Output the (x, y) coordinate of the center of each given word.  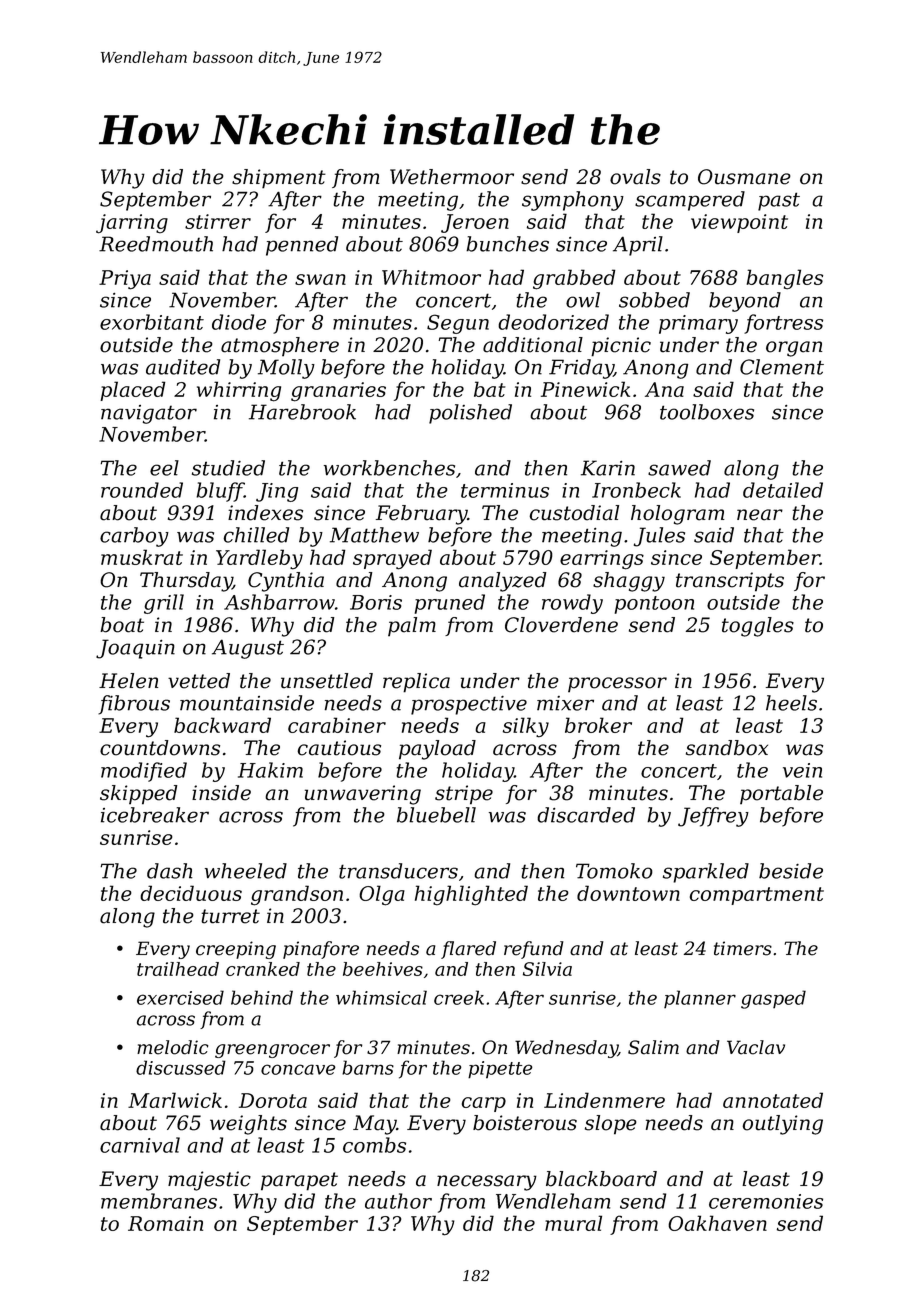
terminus (505, 490)
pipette (500, 1070)
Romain (165, 1223)
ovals (635, 177)
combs (374, 1145)
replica (416, 683)
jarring (132, 224)
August (248, 649)
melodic (172, 1047)
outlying (782, 1125)
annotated (773, 1100)
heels (791, 703)
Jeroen (475, 223)
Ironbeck (636, 490)
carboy (134, 537)
